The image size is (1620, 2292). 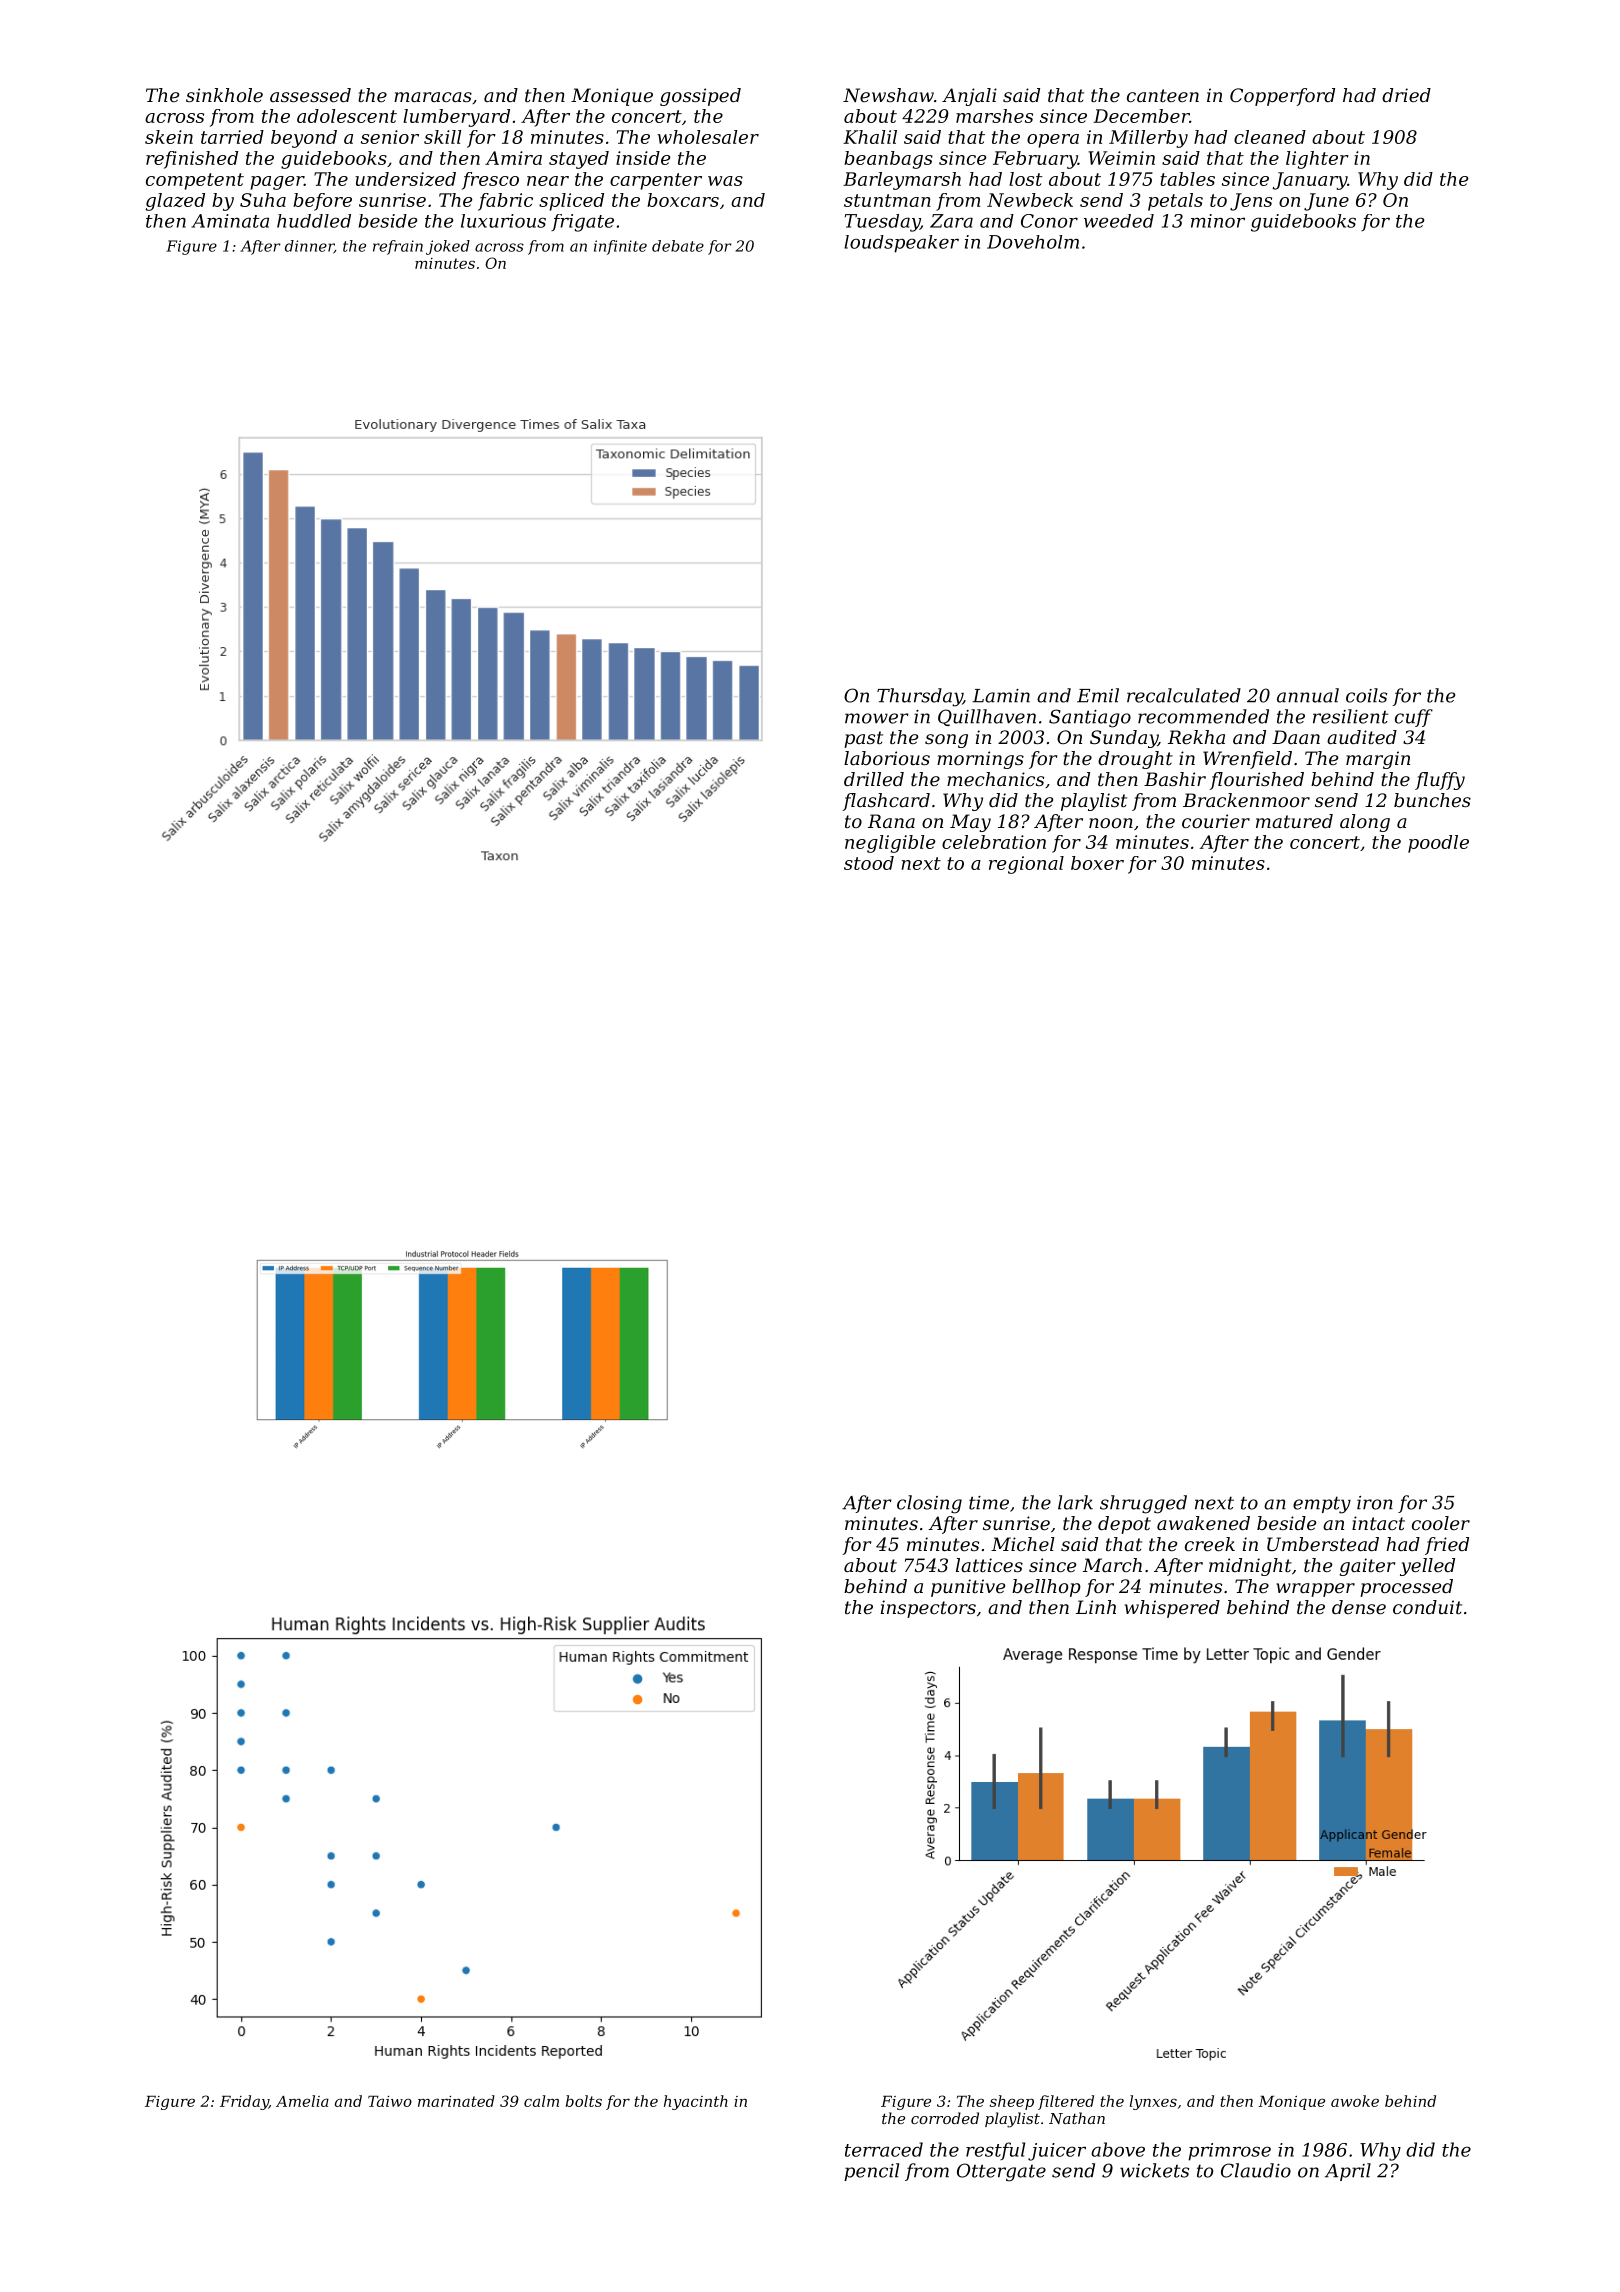 What do you see at coordinates (398, 247) in the image?
I see `refrain` at bounding box center [398, 247].
